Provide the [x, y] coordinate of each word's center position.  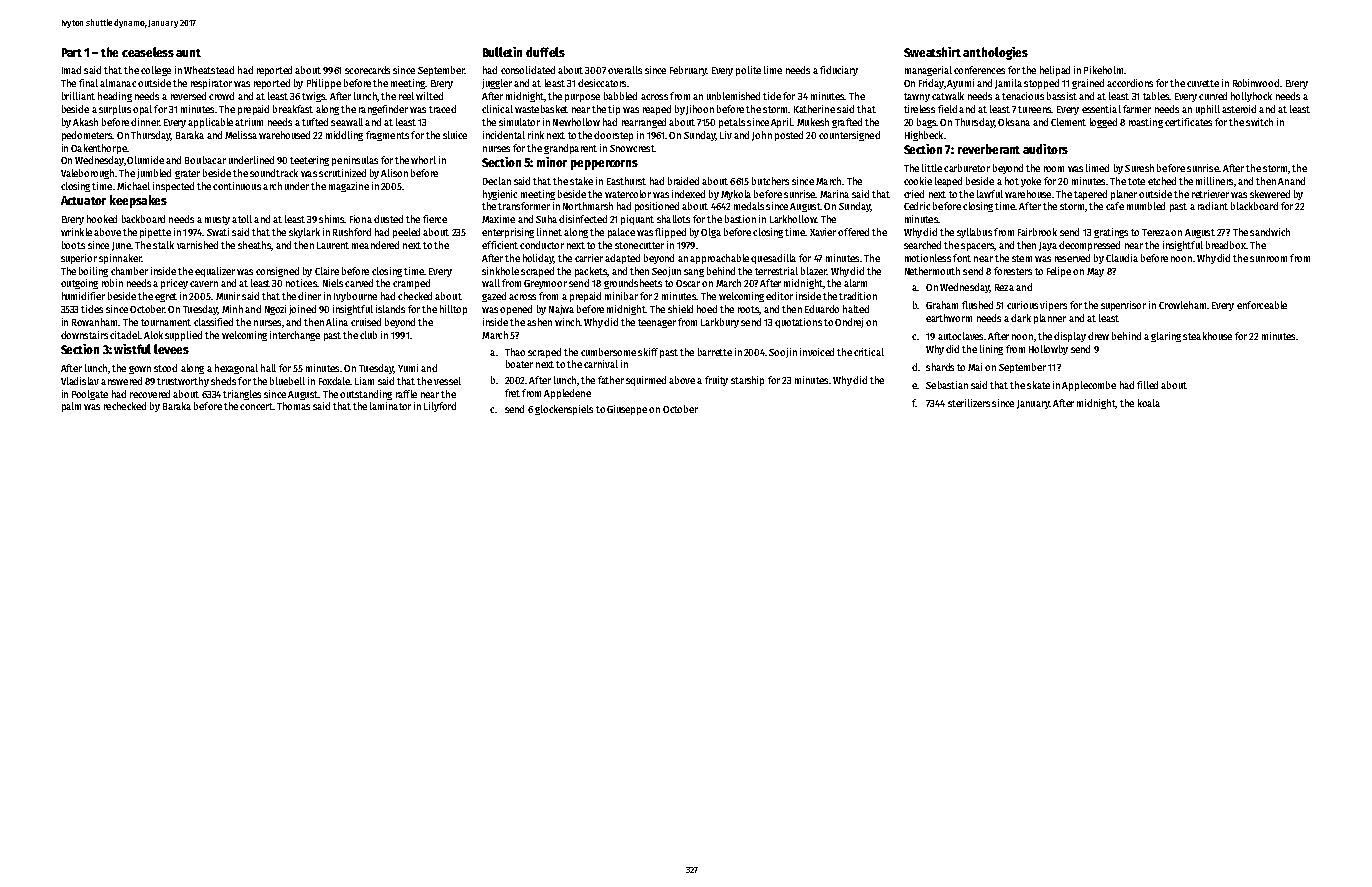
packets [591, 272]
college [156, 71]
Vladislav [80, 381]
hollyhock [1251, 97]
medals [749, 206]
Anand [1291, 181]
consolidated [528, 70]
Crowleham [1182, 305]
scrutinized [342, 173]
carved [359, 283]
